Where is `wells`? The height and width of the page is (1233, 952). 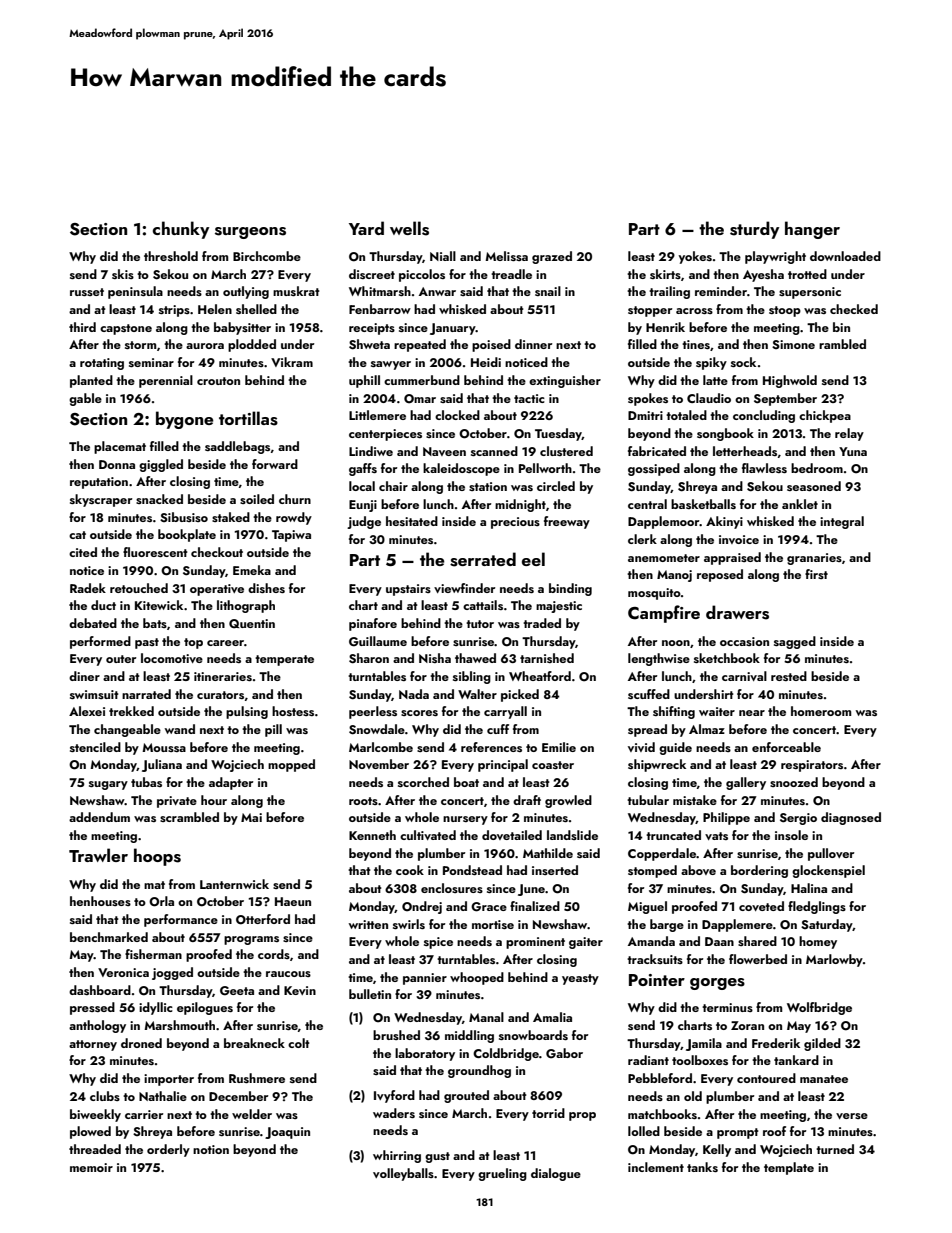
wells is located at coordinates (409, 228).
